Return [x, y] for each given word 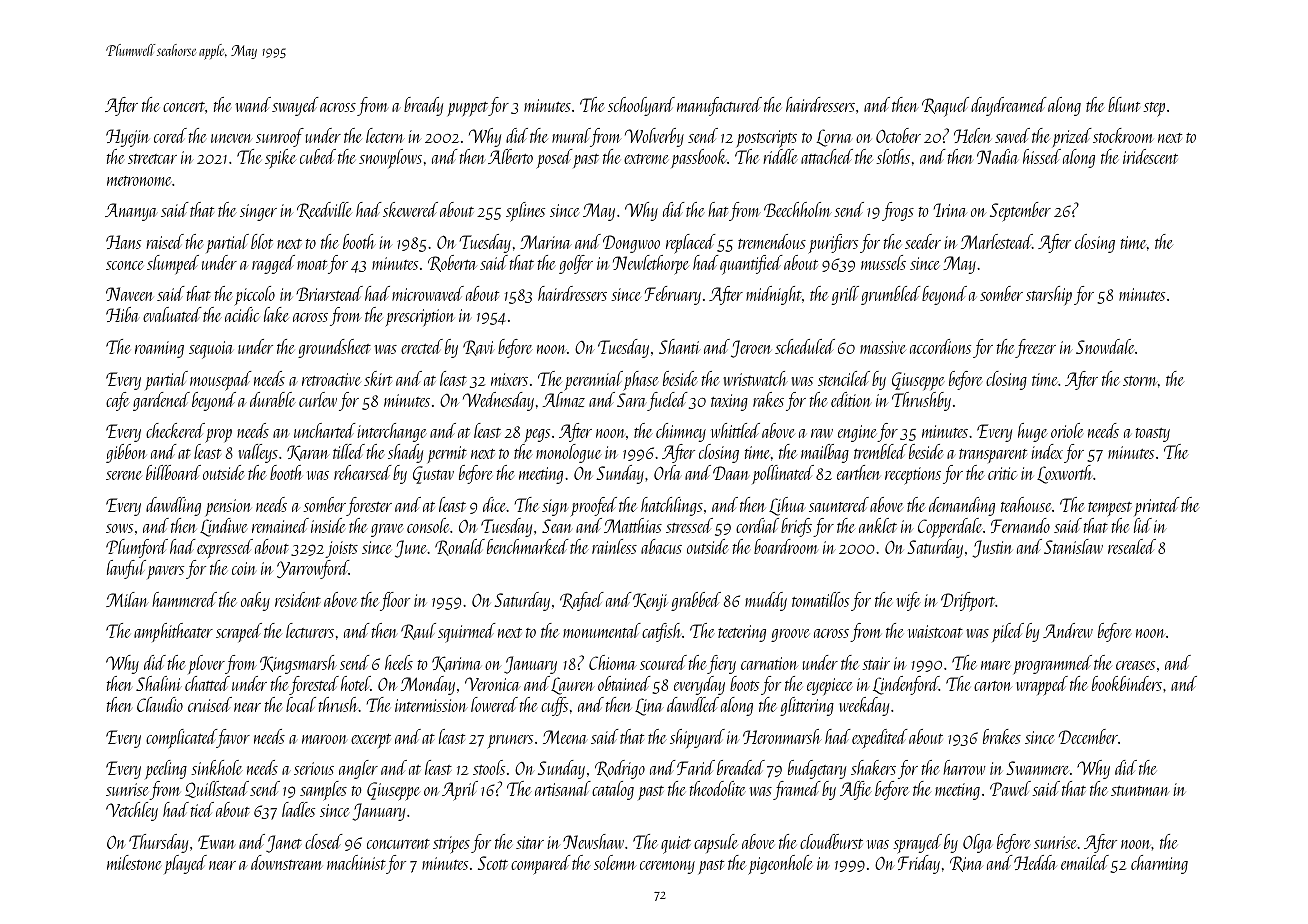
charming [1159, 864]
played [185, 864]
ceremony [667, 867]
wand [253, 104]
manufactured [719, 106]
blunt [1124, 104]
